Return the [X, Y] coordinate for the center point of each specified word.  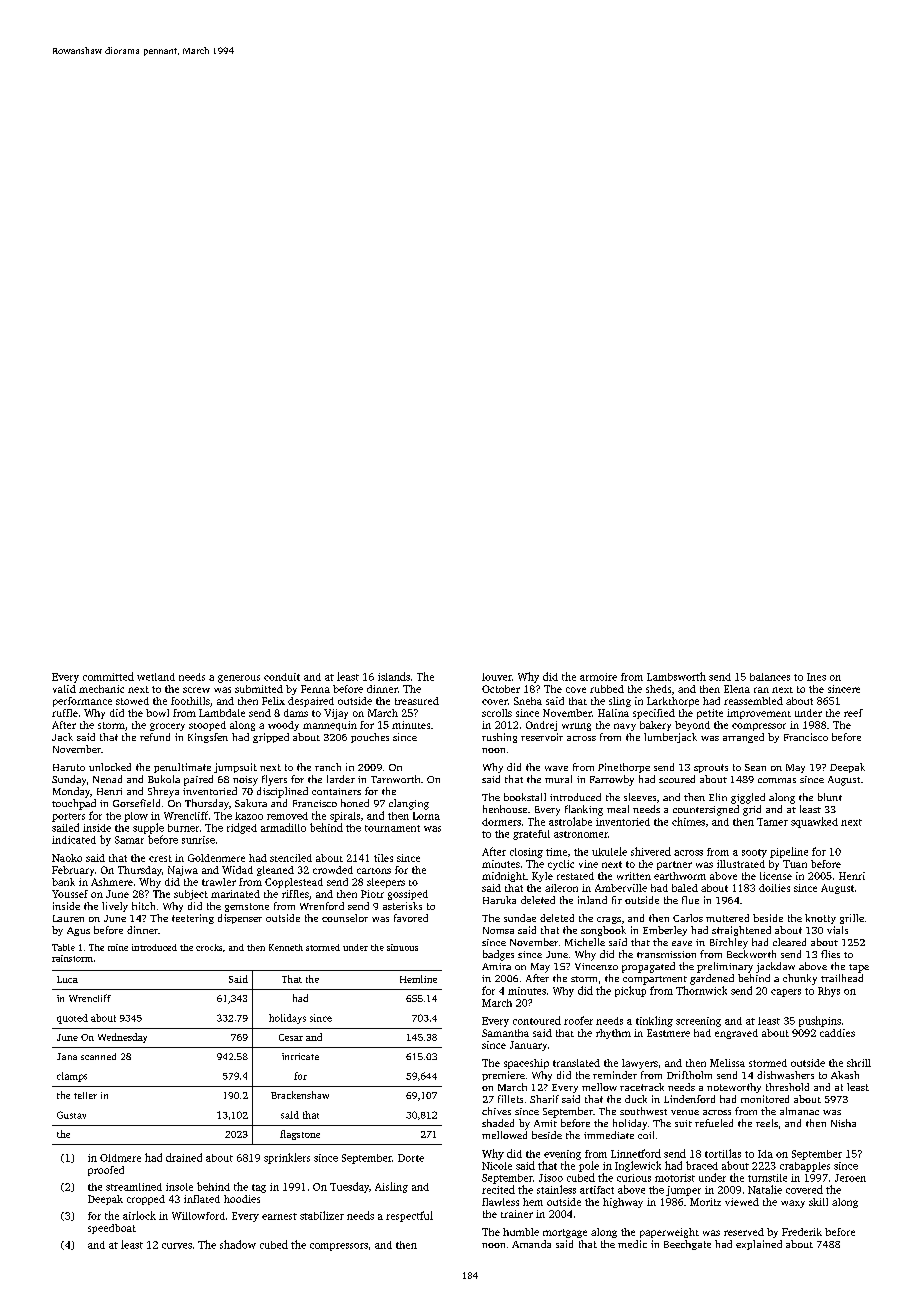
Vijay [336, 714]
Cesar [291, 1037]
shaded [498, 1123]
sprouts [711, 768]
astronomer [581, 834]
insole [179, 1187]
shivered [651, 851]
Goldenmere [216, 858]
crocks [209, 947]
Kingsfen [208, 738]
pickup [630, 991]
